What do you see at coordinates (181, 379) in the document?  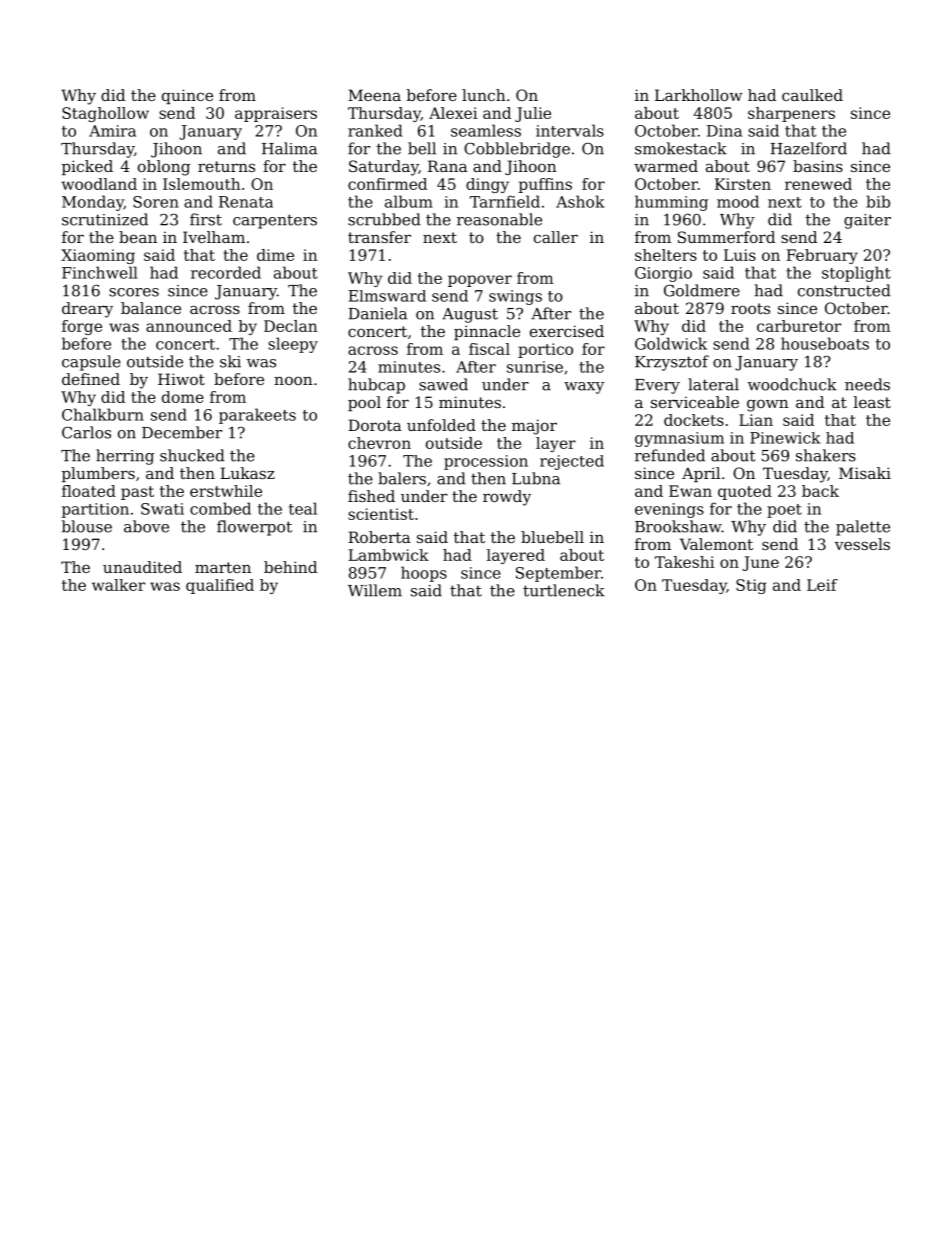 I see `Hiwot` at bounding box center [181, 379].
